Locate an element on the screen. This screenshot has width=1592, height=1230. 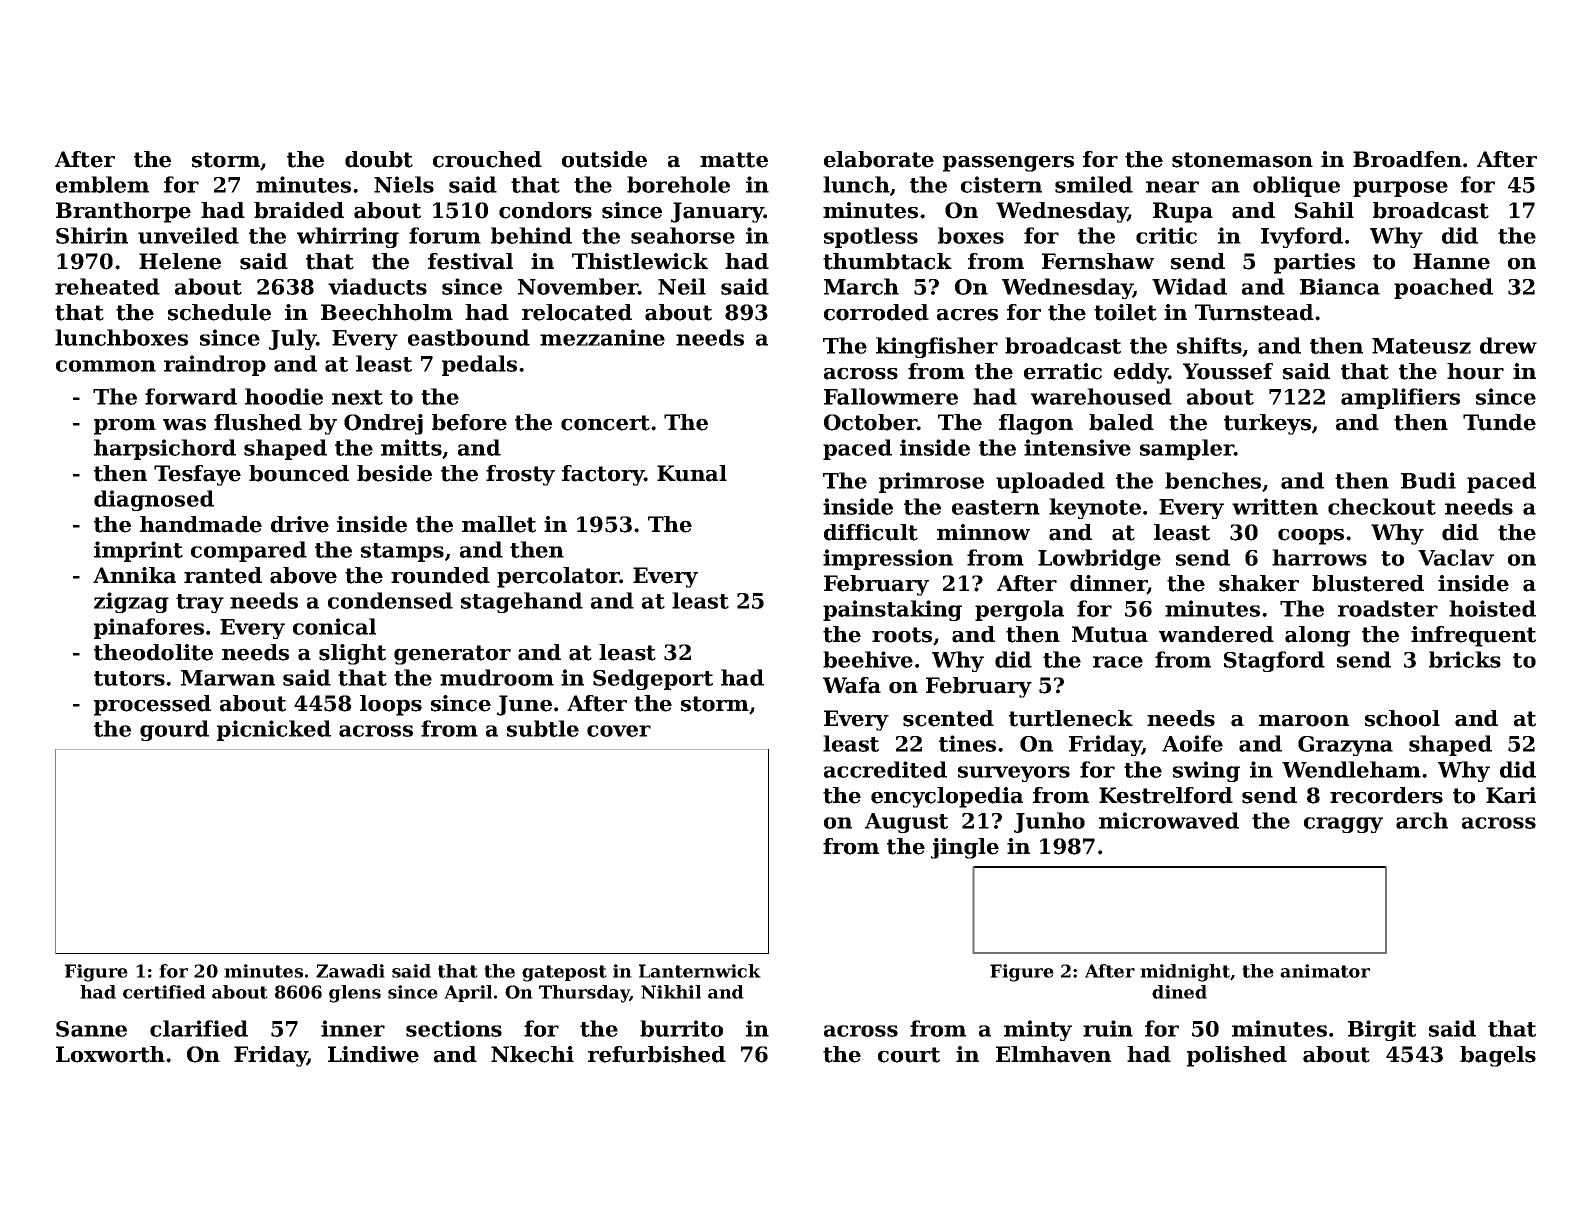
whirring is located at coordinates (348, 237).
